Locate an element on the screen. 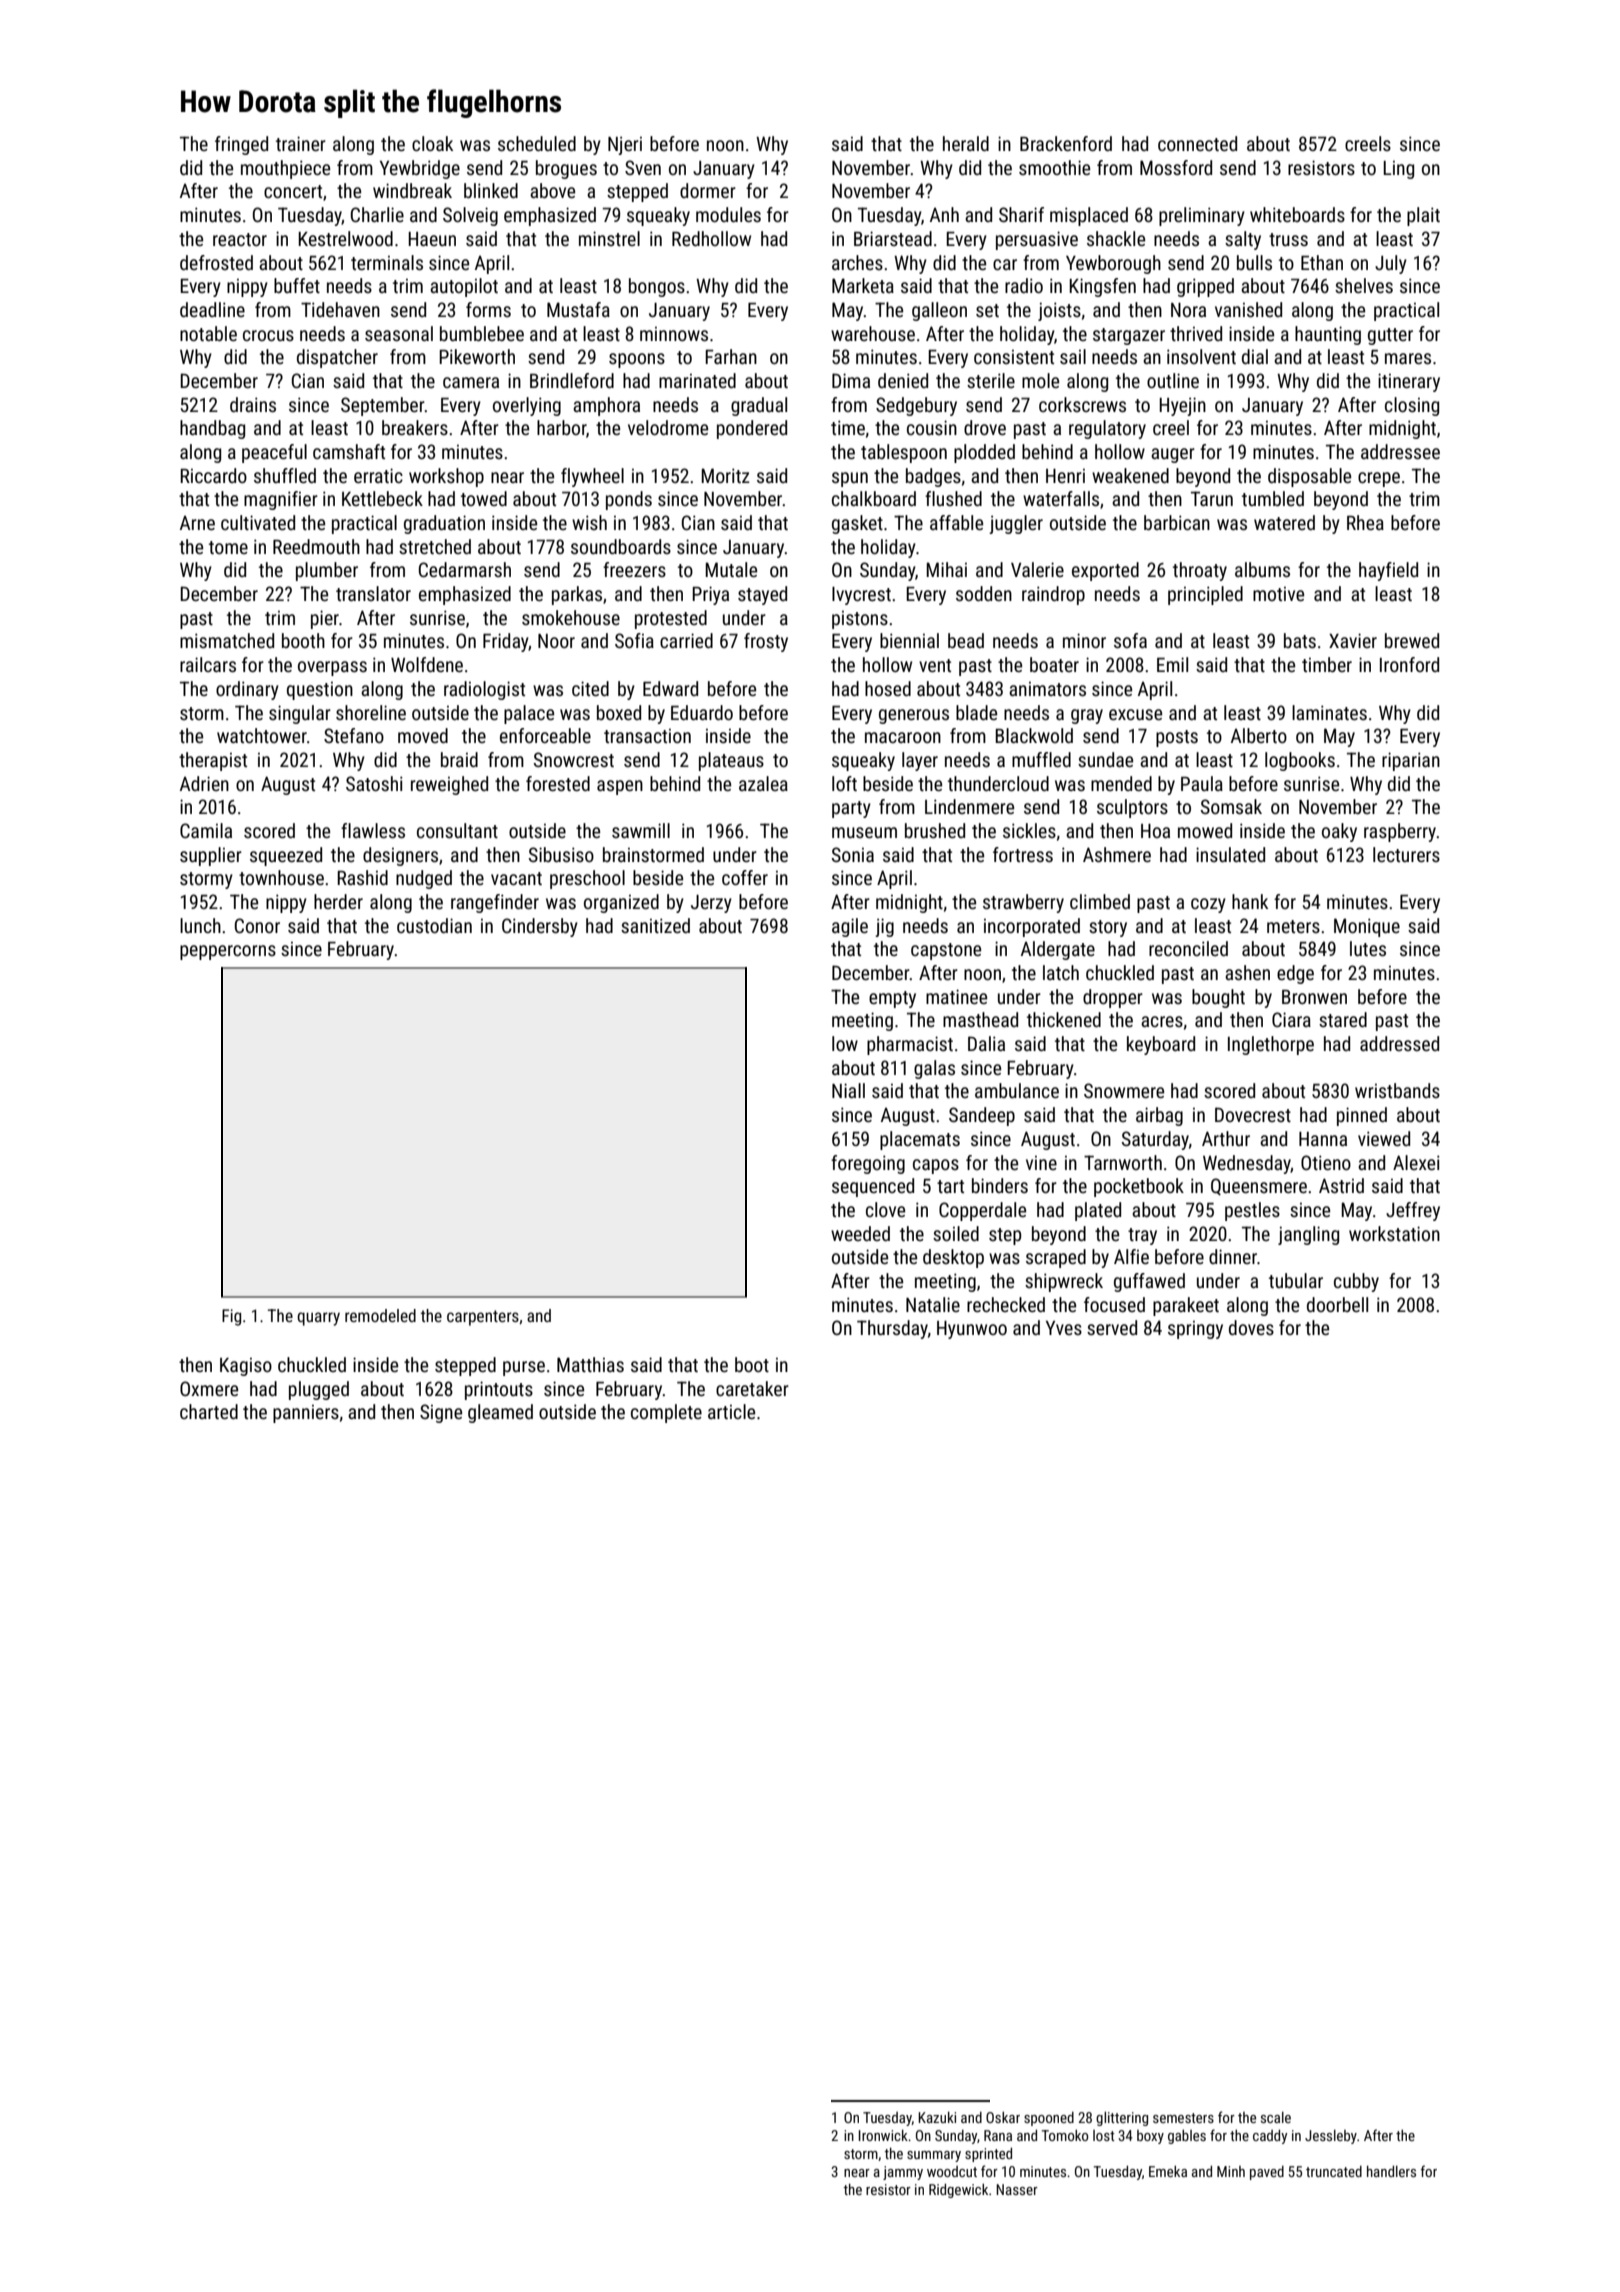  article is located at coordinates (731, 1411).
